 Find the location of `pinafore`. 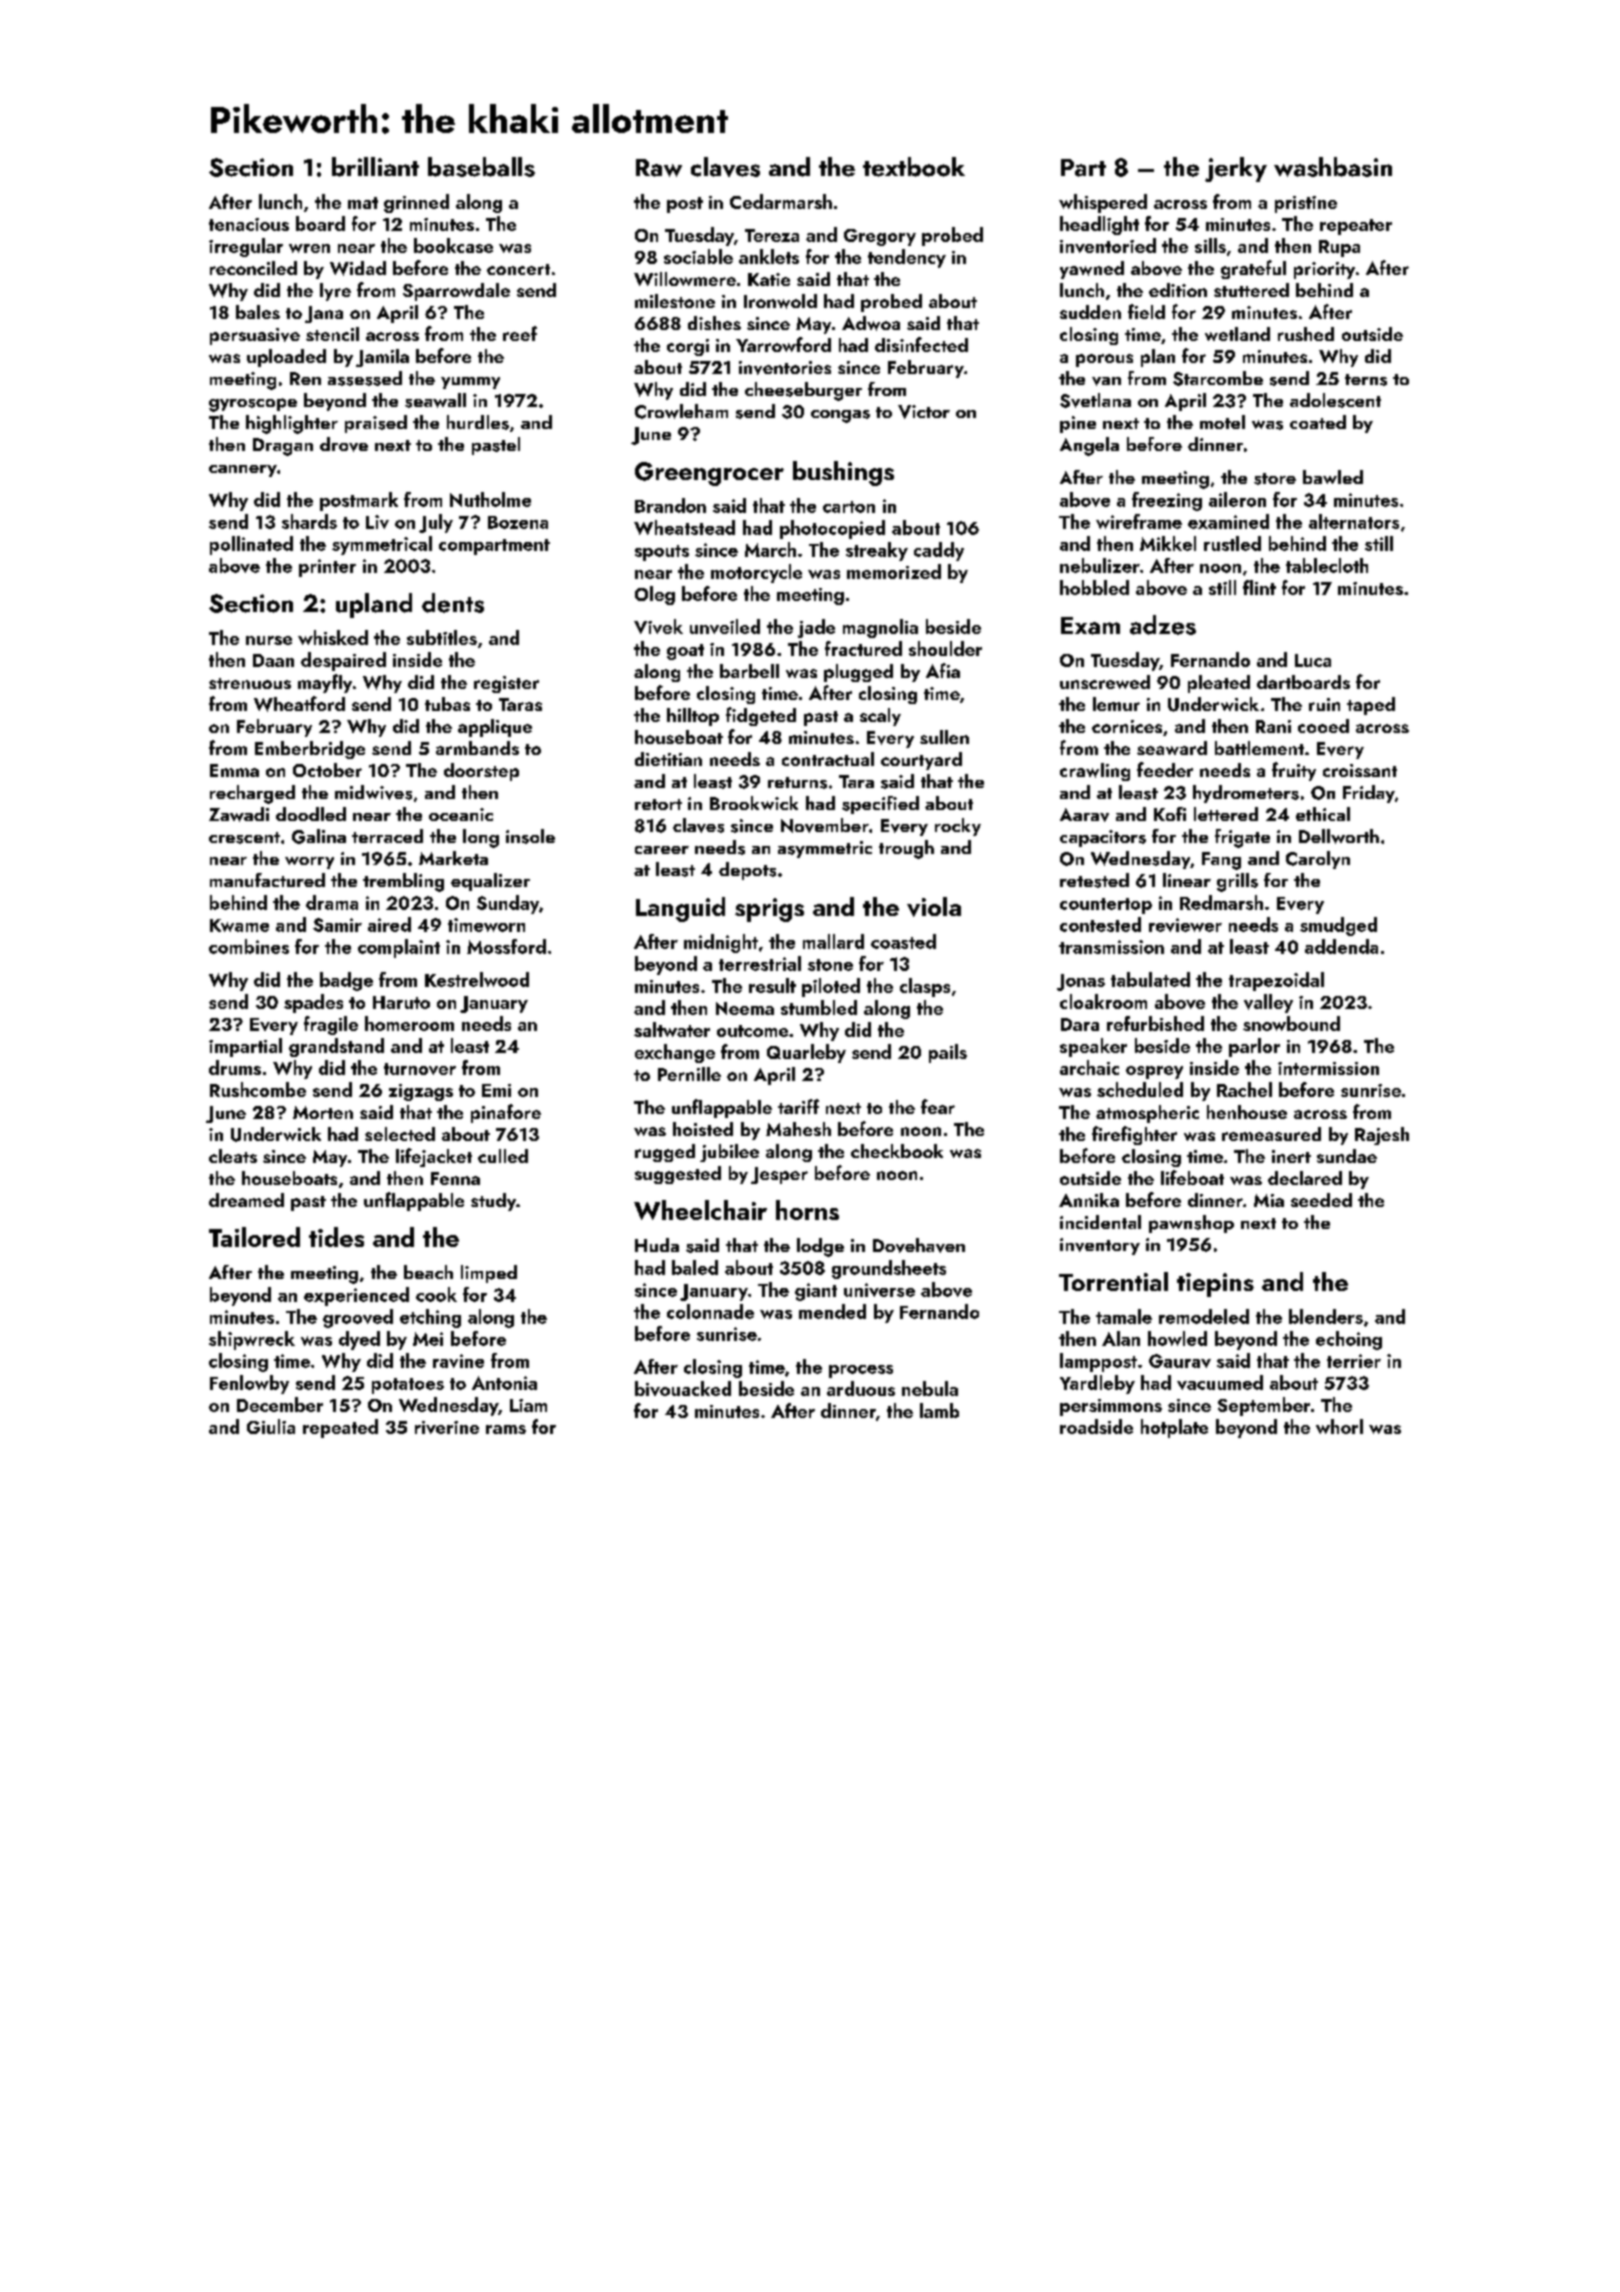

pinafore is located at coordinates (506, 1113).
